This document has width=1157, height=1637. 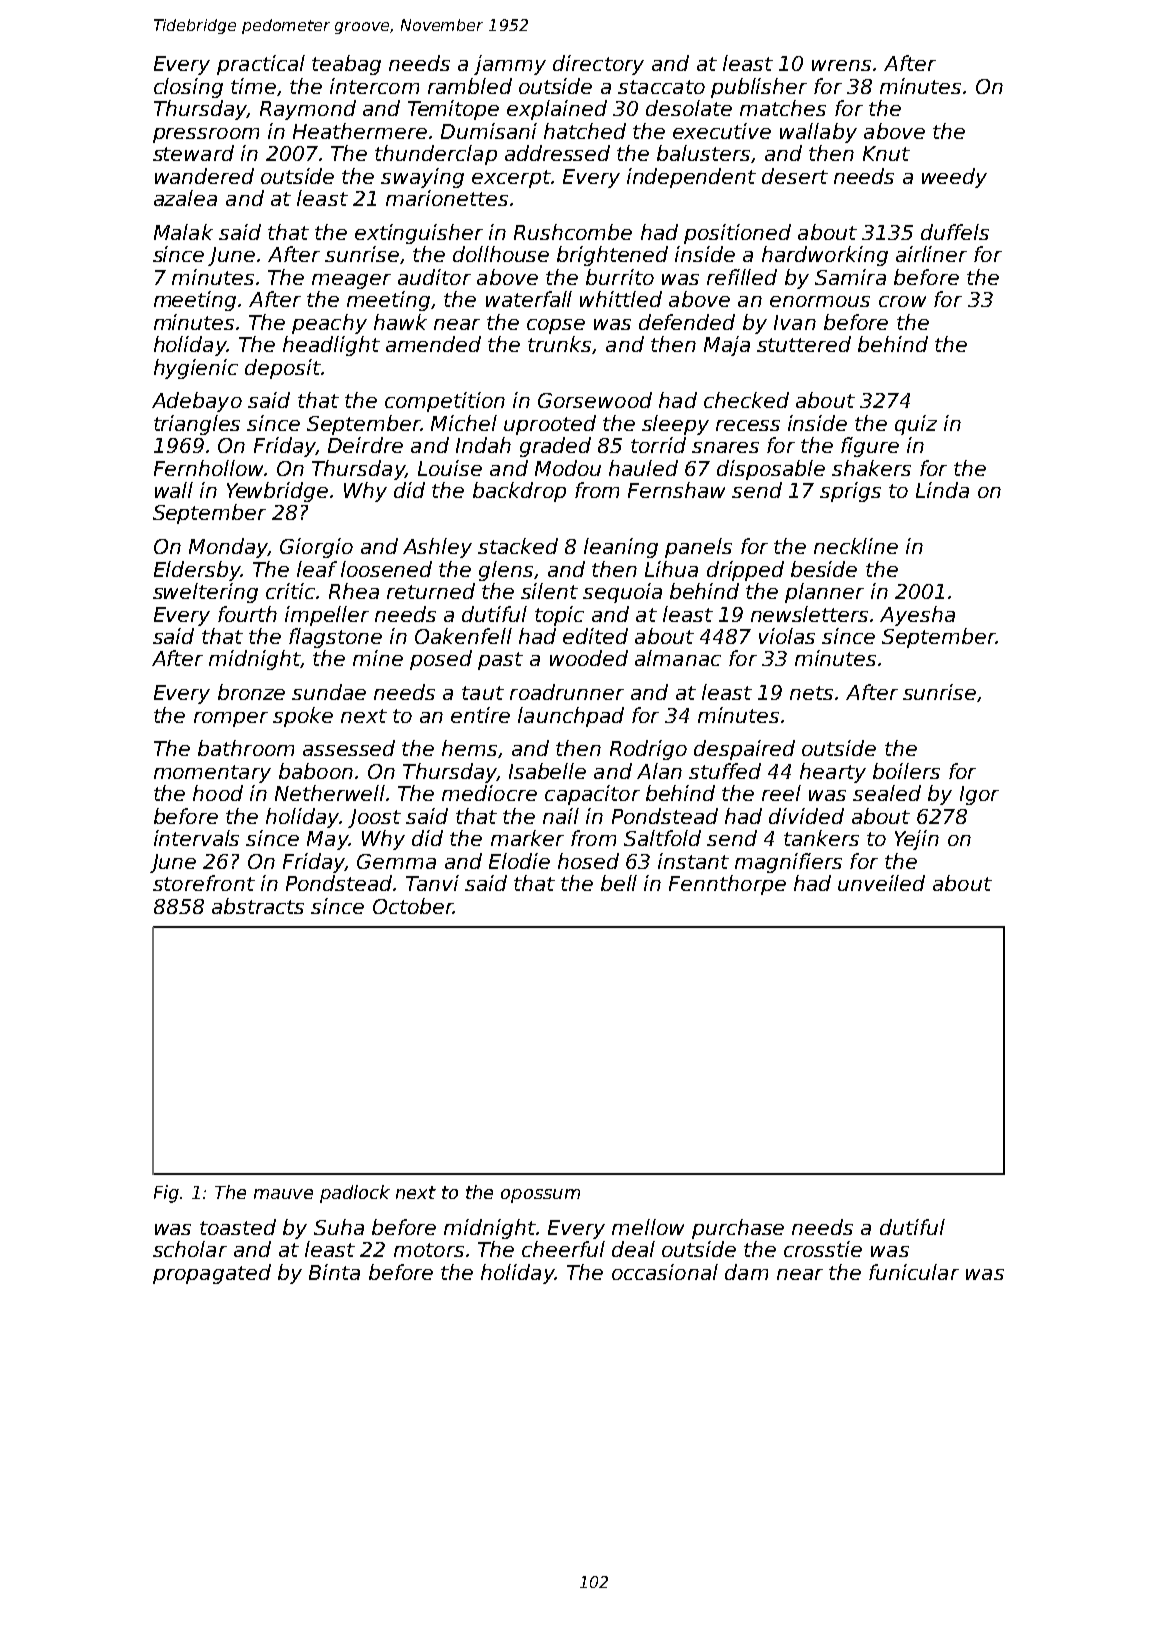 I want to click on funicular, so click(x=914, y=1272).
